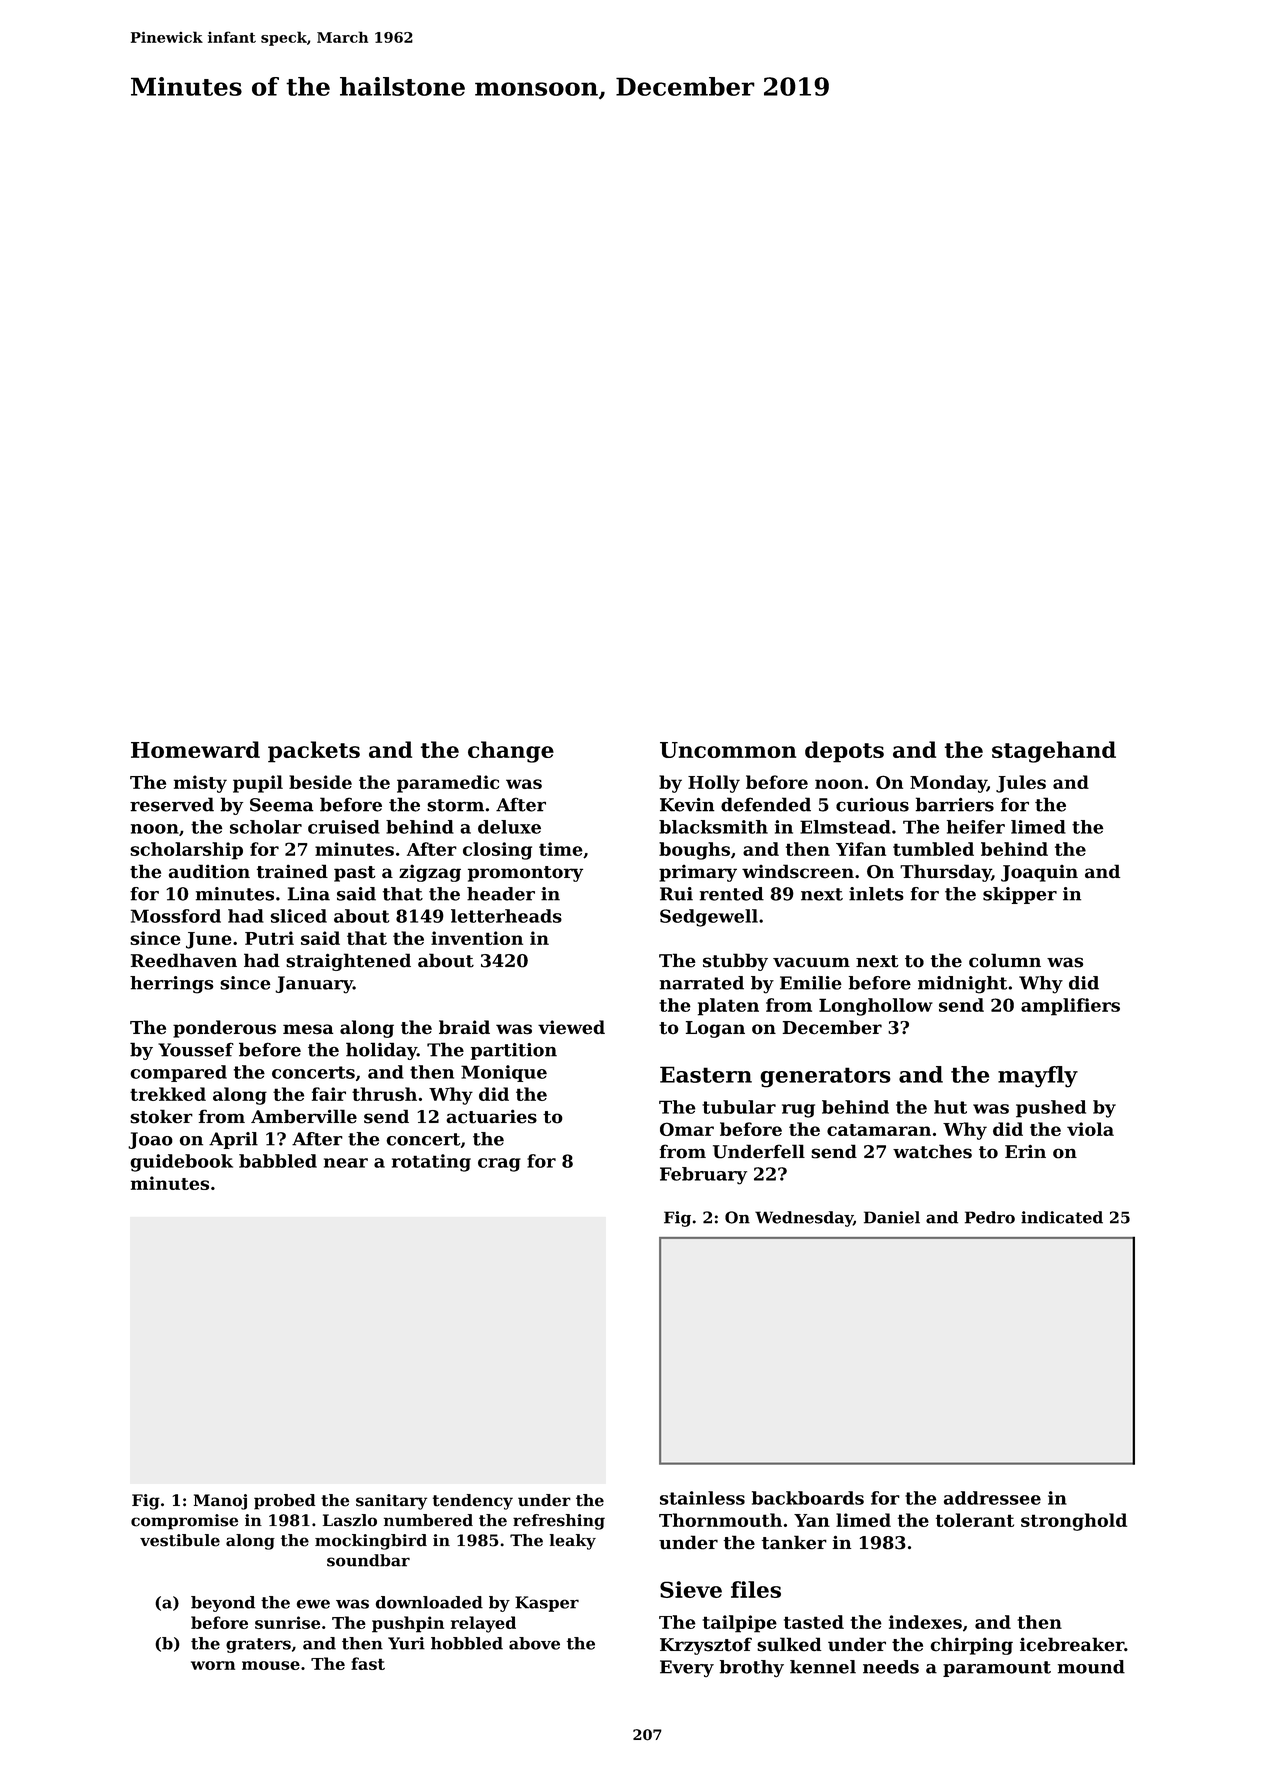 Image resolution: width=1265 pixels, height=1790 pixels. I want to click on Sedgewell, so click(709, 918).
